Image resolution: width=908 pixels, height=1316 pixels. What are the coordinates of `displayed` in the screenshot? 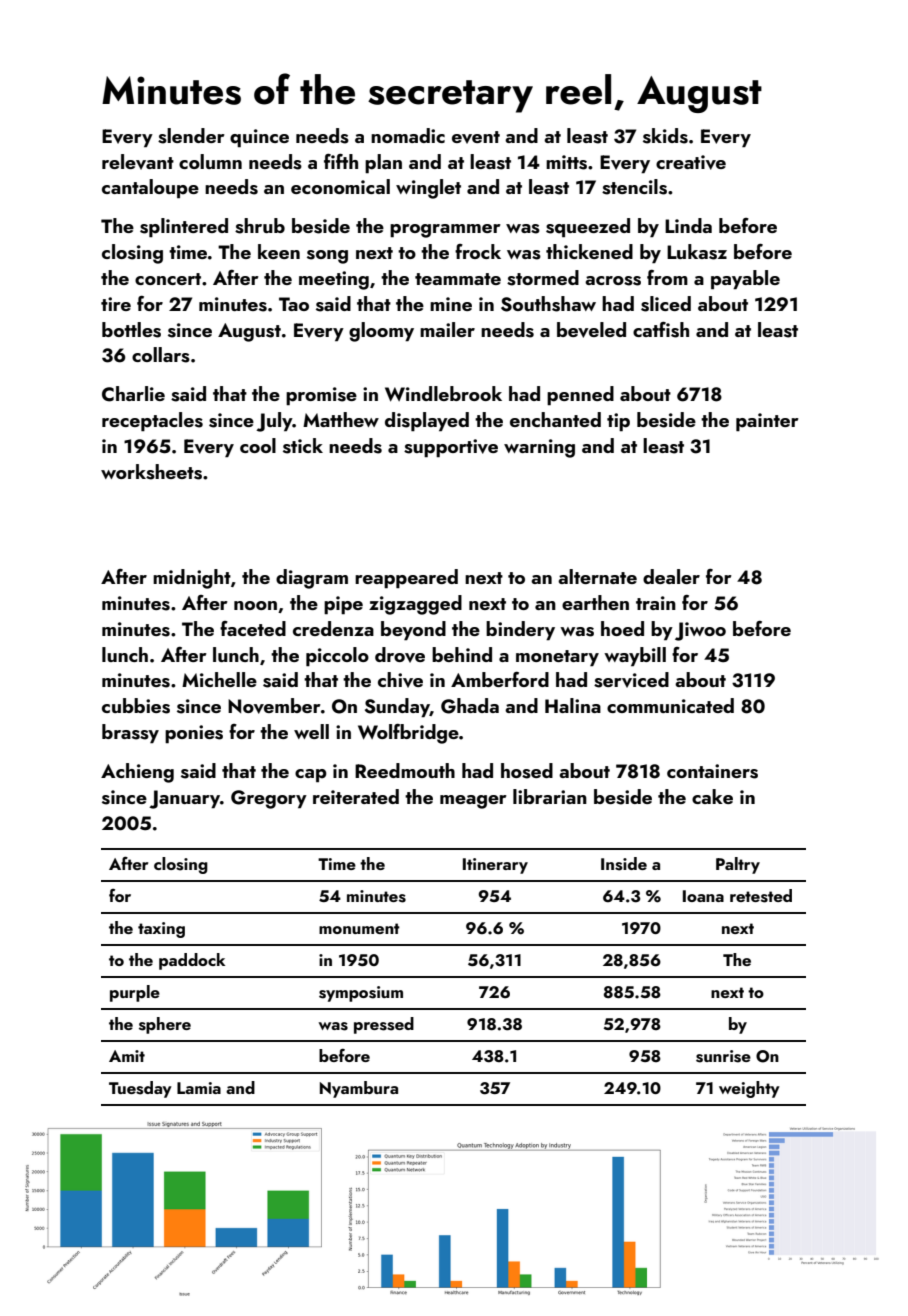 It's located at (427, 421).
